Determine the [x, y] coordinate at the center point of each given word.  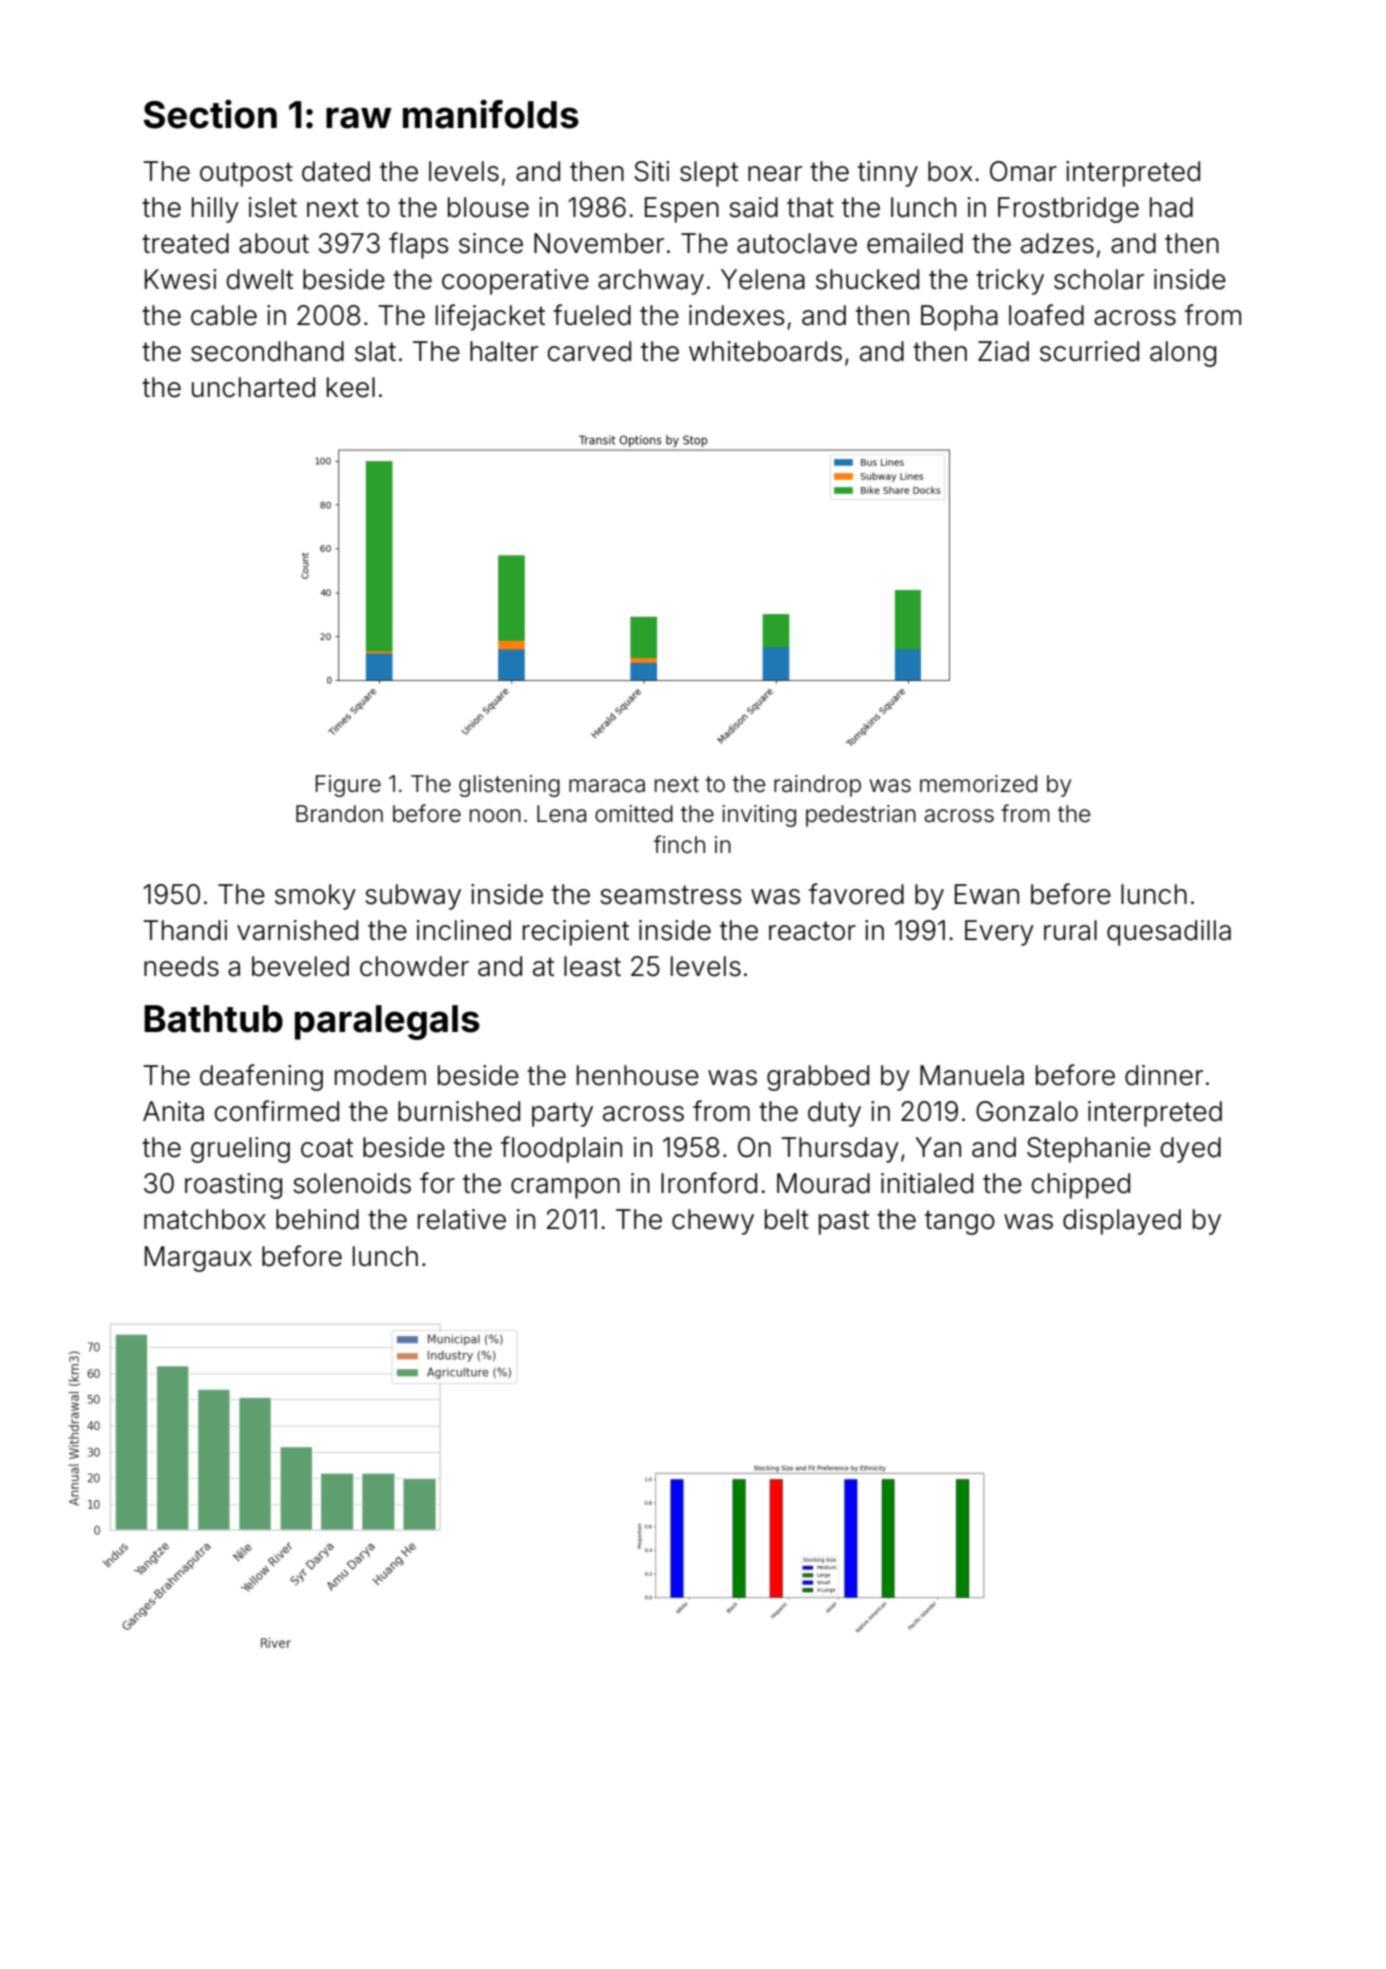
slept [709, 174]
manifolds [491, 114]
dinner [1164, 1075]
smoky [315, 897]
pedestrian [861, 816]
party [562, 1114]
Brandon [339, 814]
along [1183, 354]
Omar [1023, 171]
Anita [173, 1111]
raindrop [817, 786]
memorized [978, 784]
